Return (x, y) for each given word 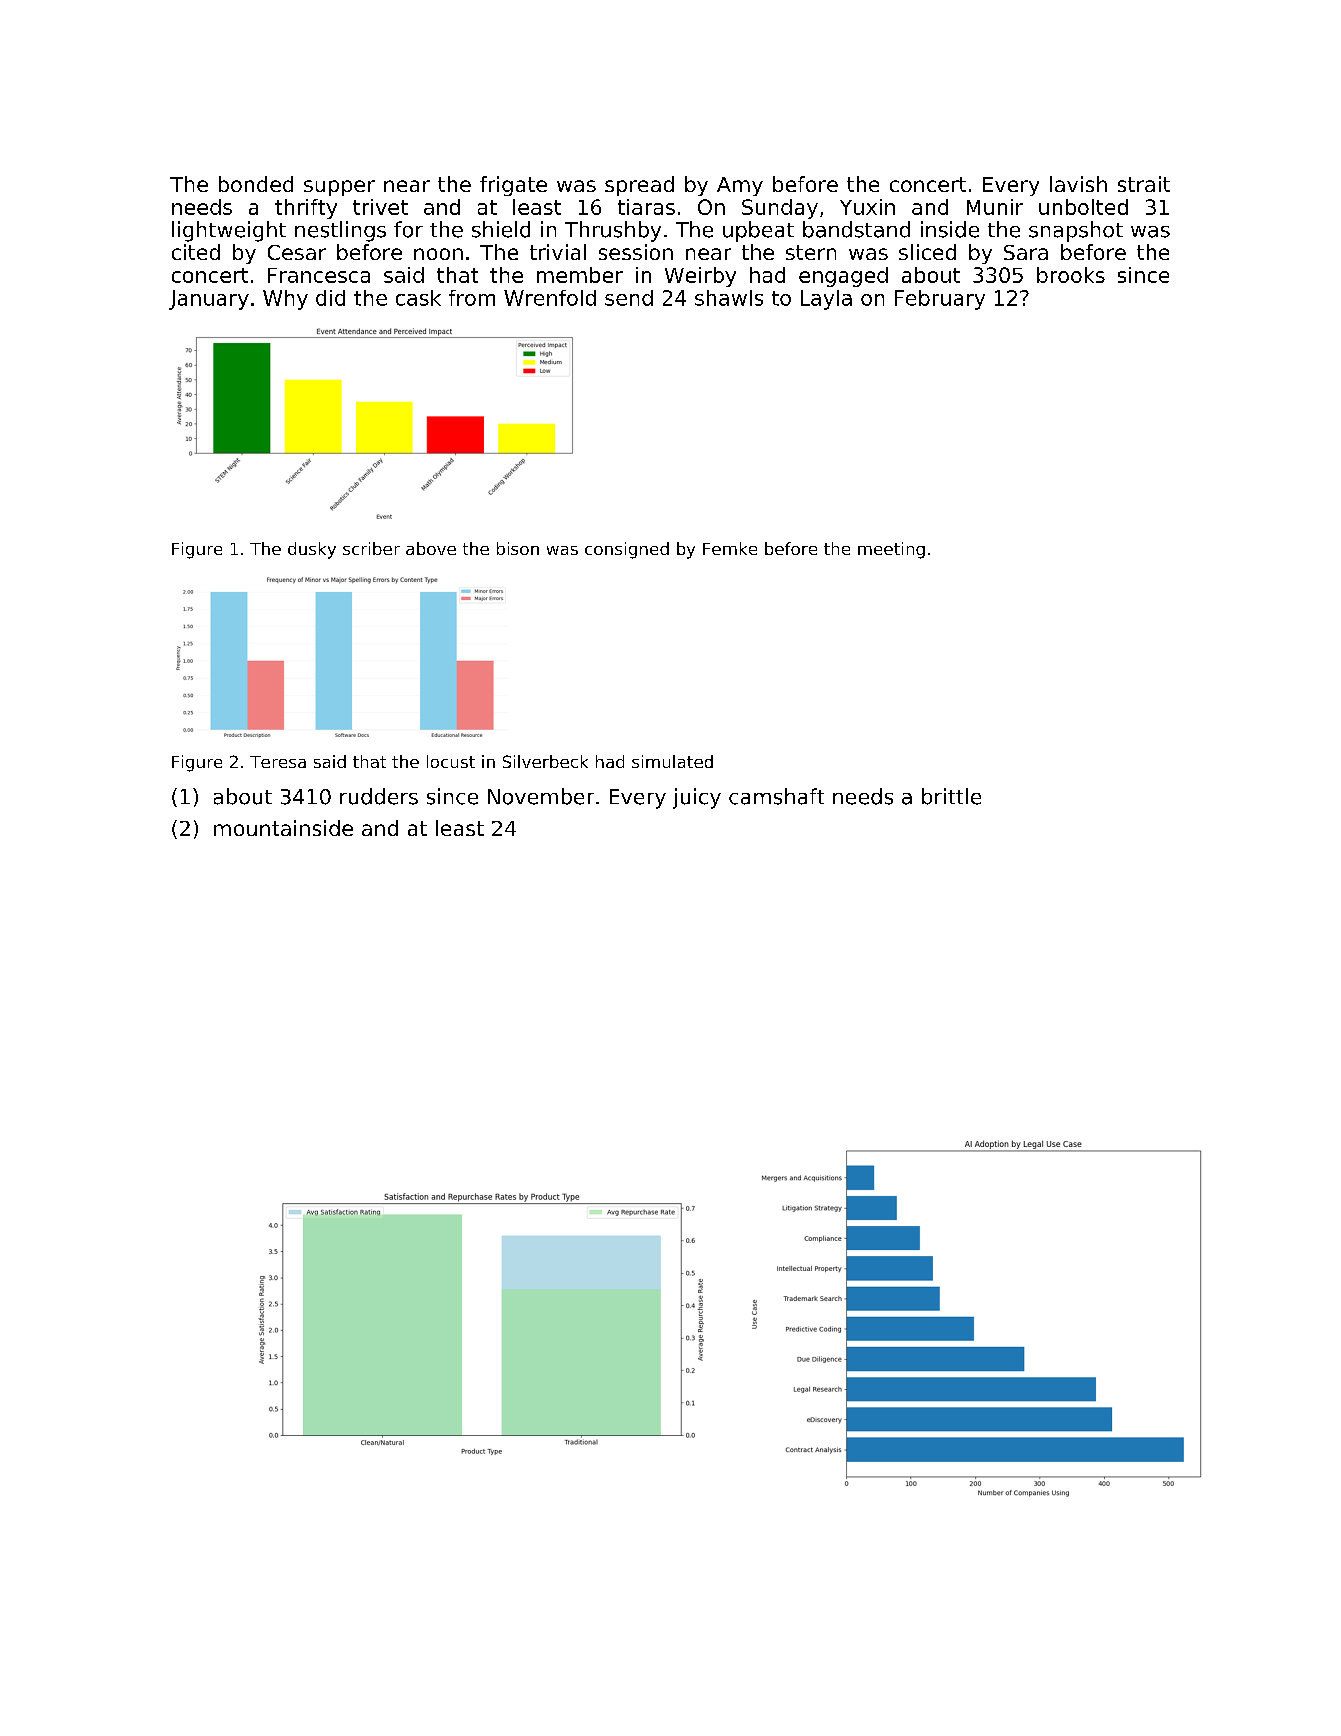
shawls (729, 298)
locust (451, 761)
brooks (1071, 275)
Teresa (278, 762)
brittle (951, 796)
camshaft (776, 796)
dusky (312, 550)
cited (196, 252)
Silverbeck (545, 761)
